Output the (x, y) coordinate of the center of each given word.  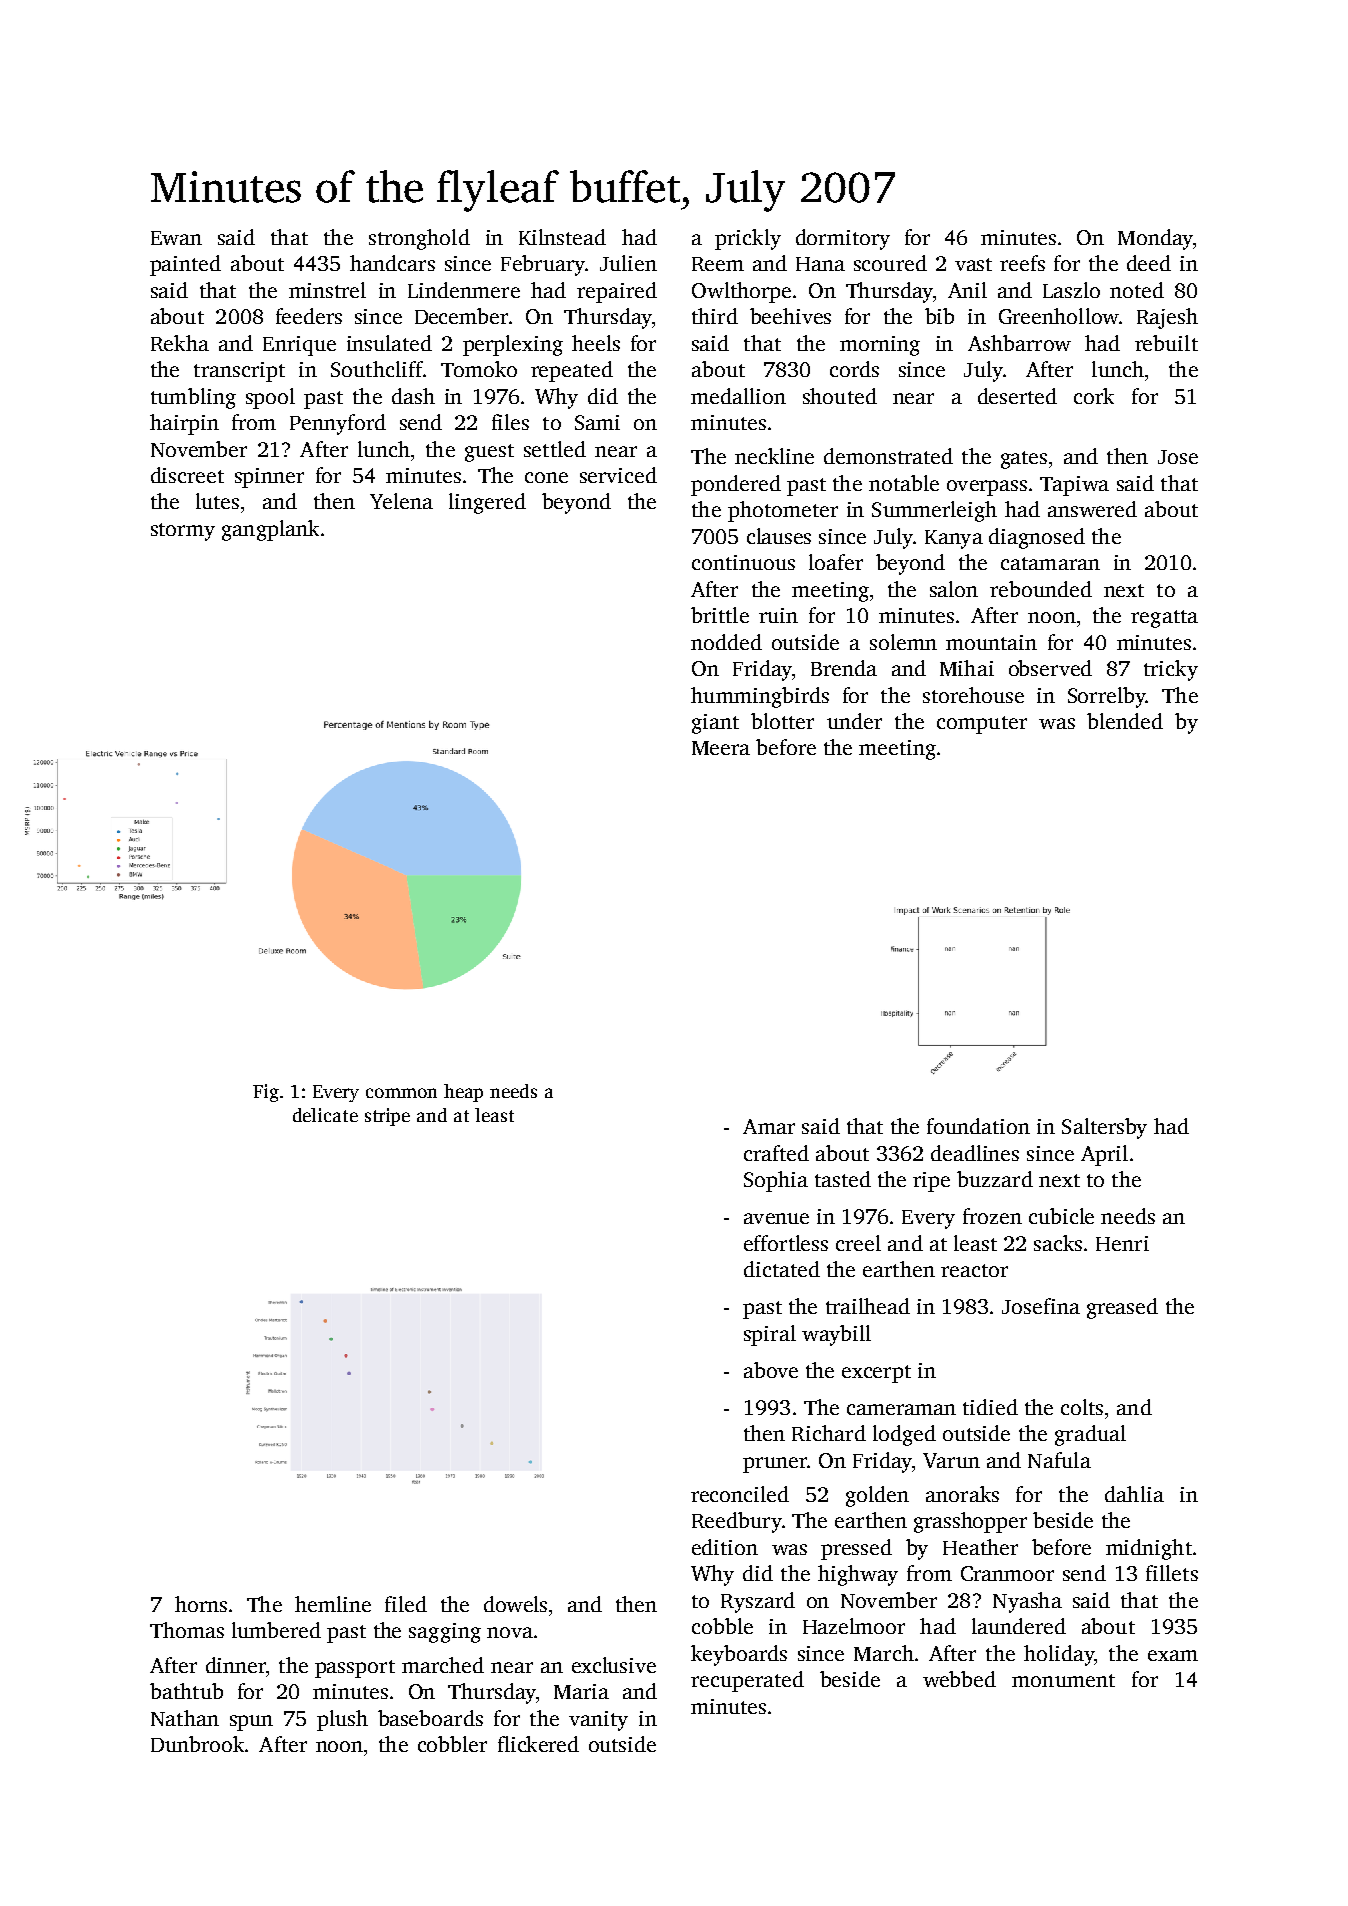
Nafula (1059, 1460)
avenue (776, 1218)
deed (1149, 263)
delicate (325, 1115)
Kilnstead (562, 237)
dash (413, 396)
